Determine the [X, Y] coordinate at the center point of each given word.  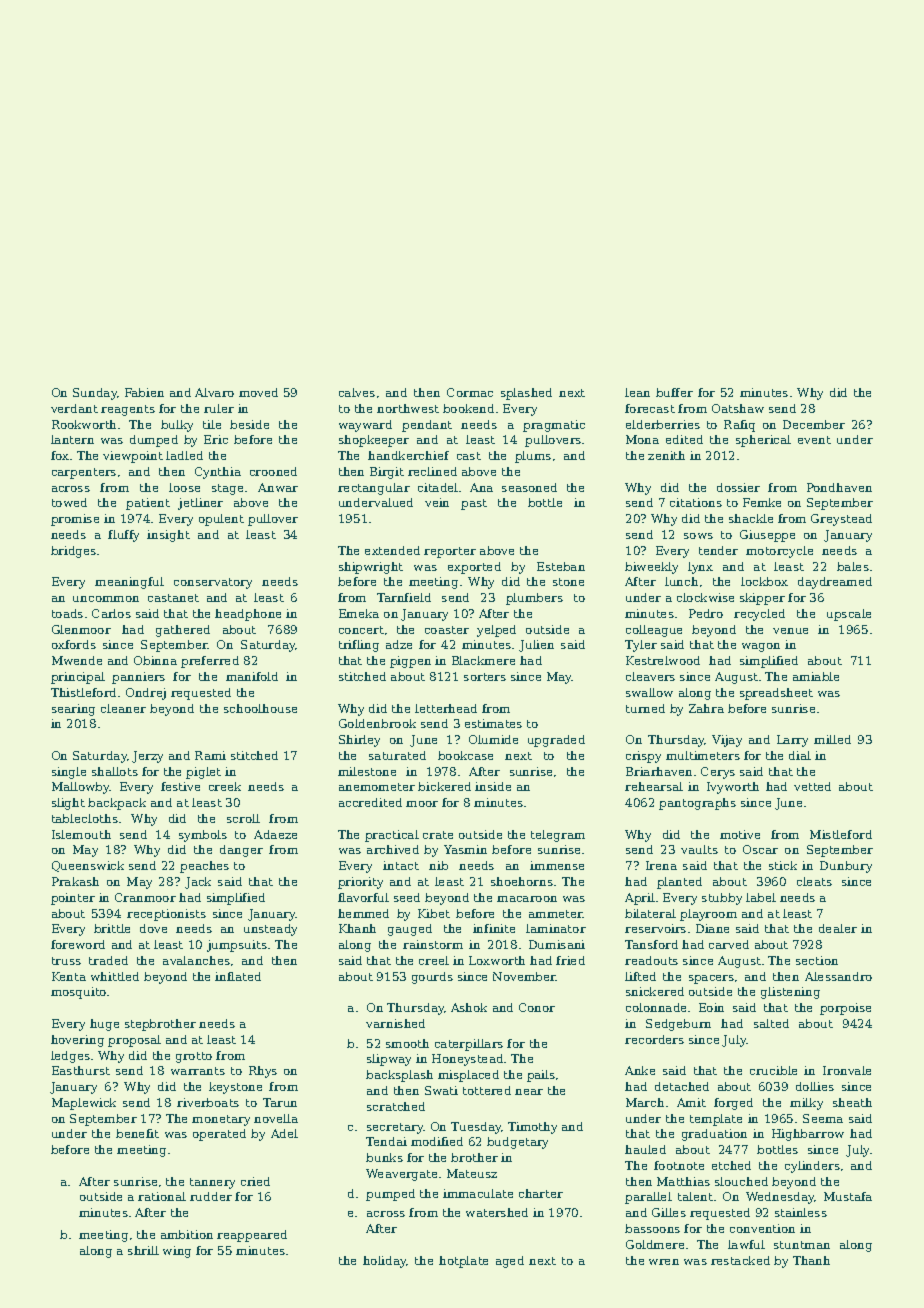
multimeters [703, 755]
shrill [143, 1250]
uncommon [106, 599]
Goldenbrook [377, 723]
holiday [385, 1262]
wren [664, 1262]
